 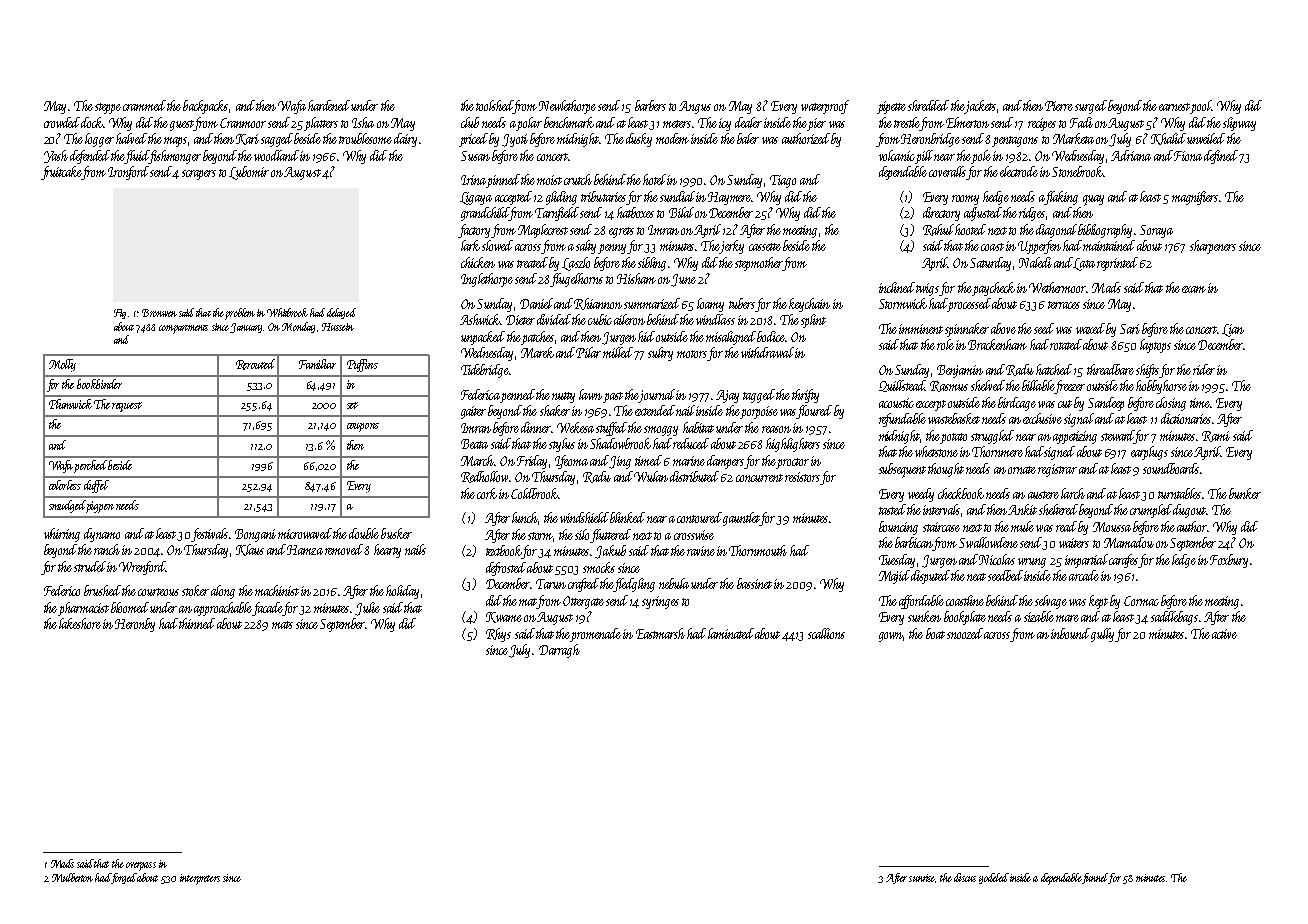 I want to click on stoker, so click(x=195, y=590).
